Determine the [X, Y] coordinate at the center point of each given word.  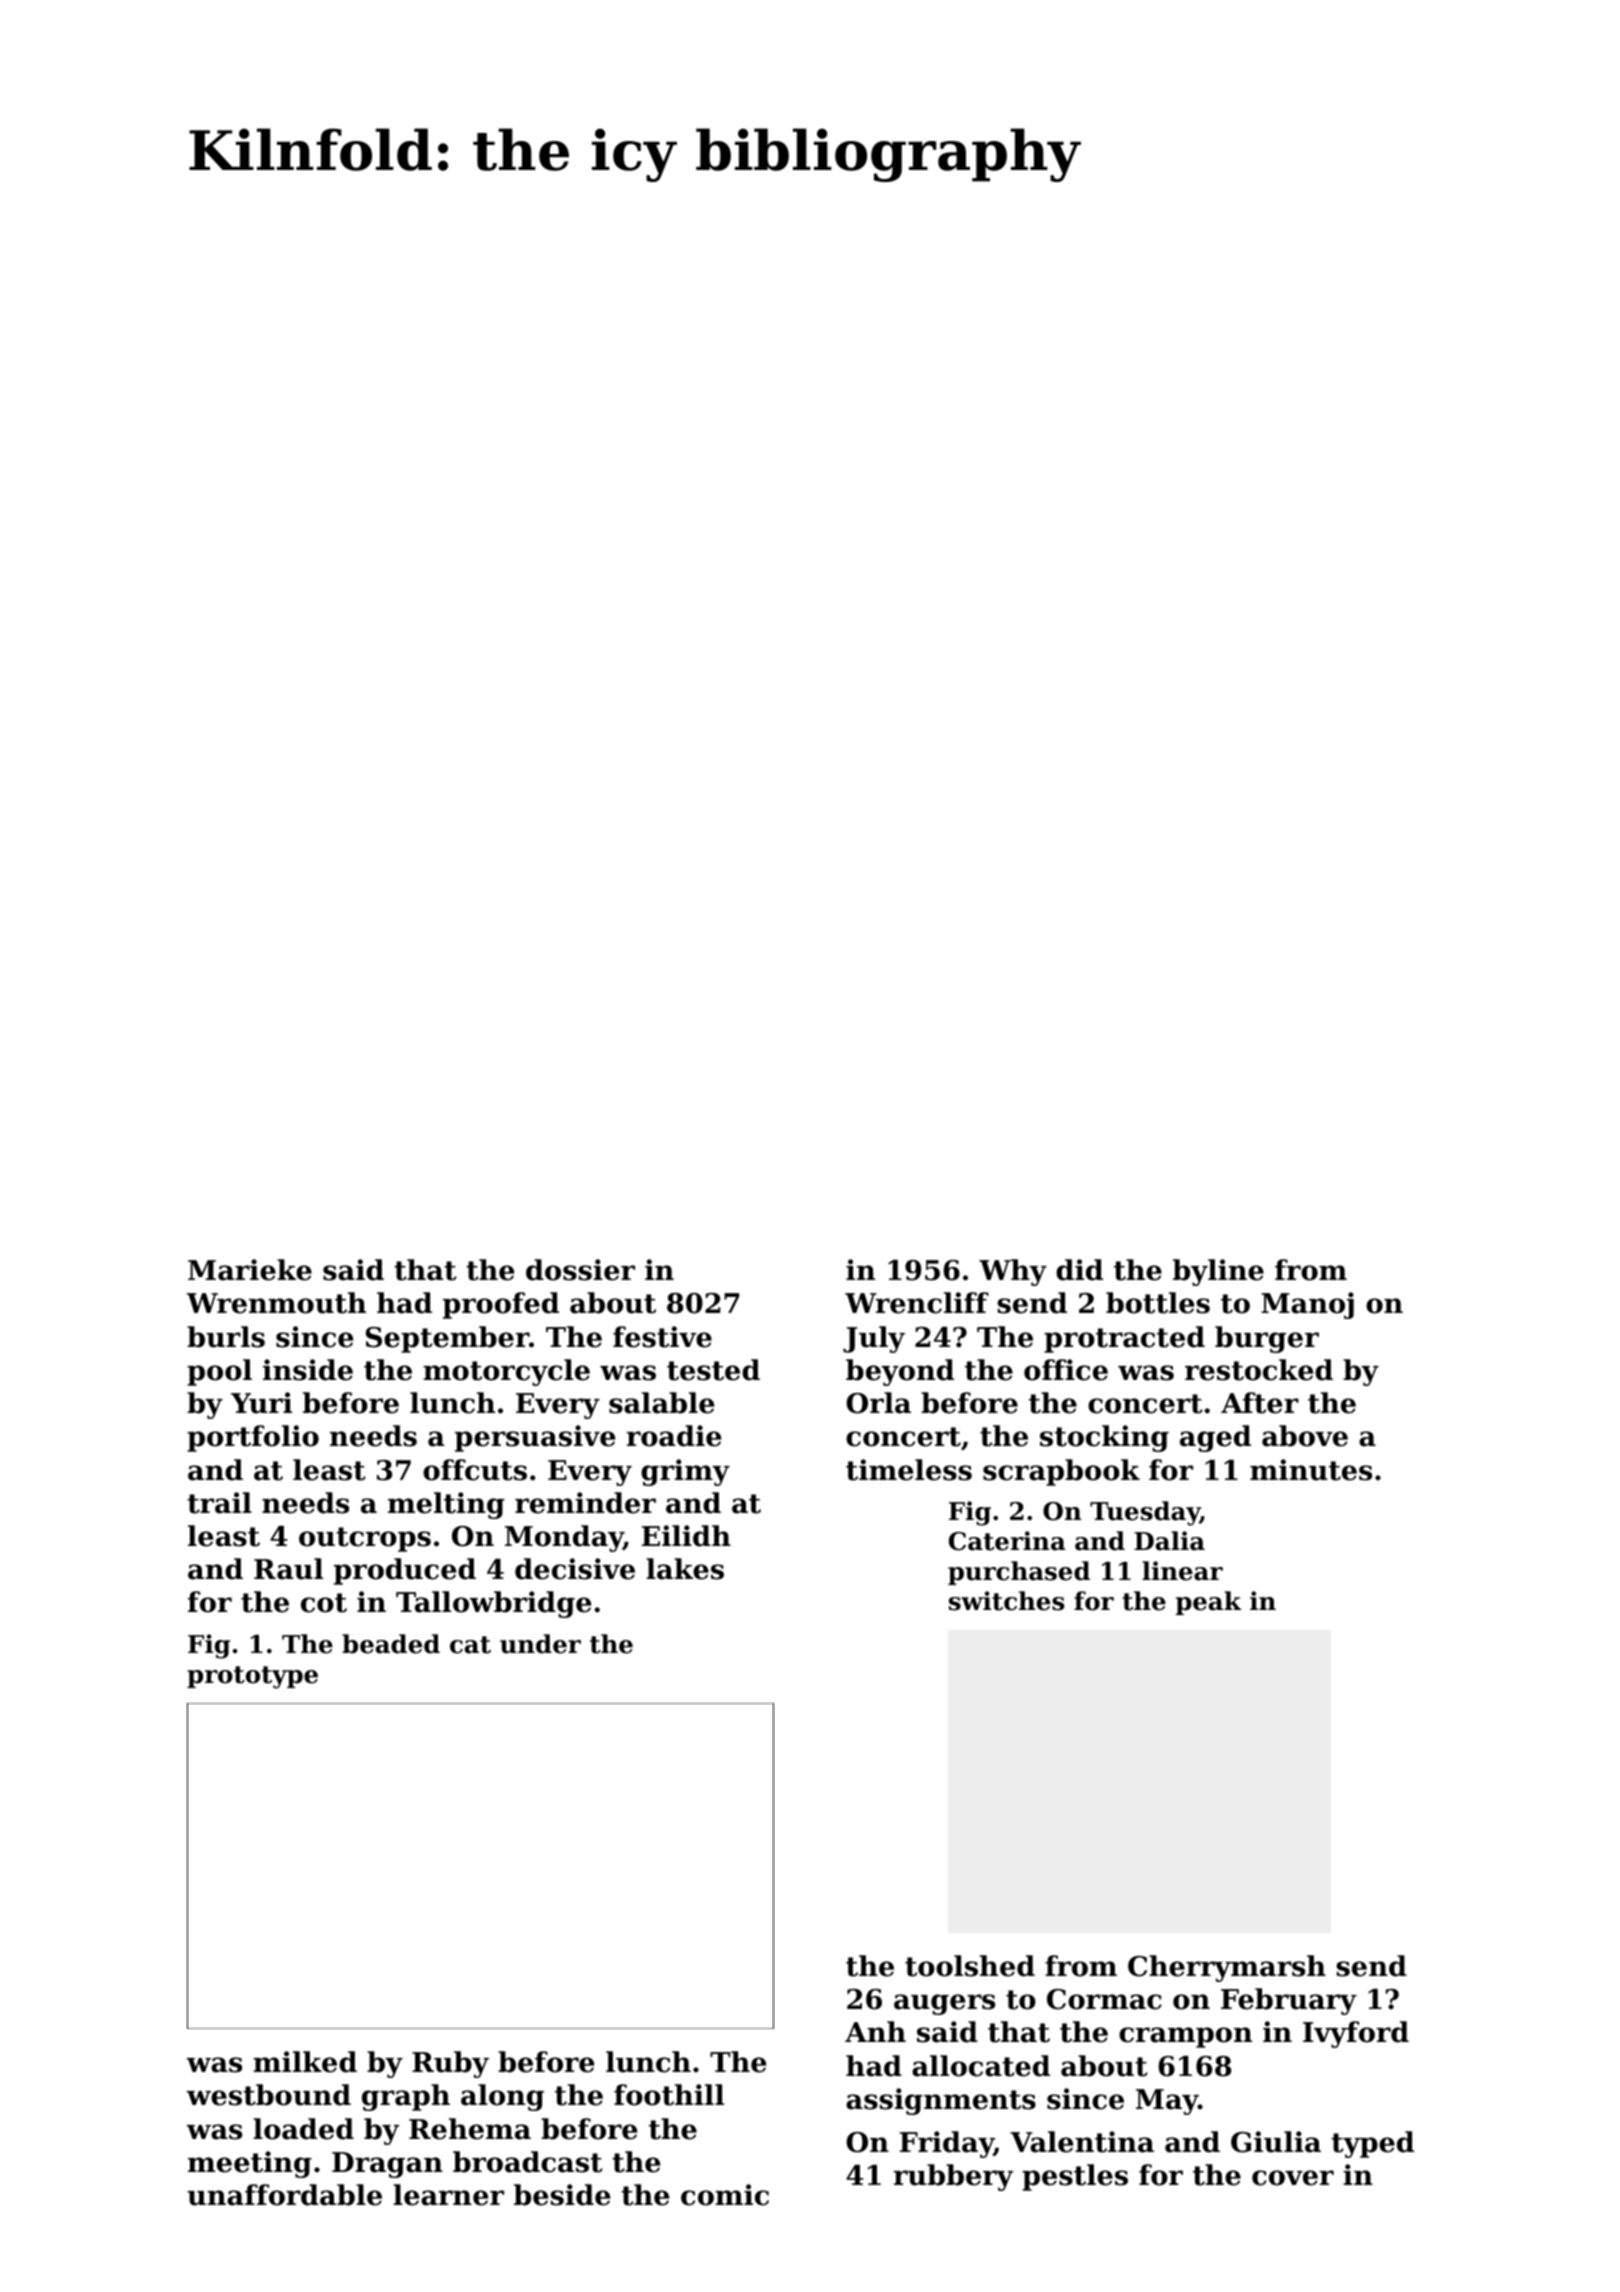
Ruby [450, 2064]
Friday [947, 2144]
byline [1218, 1272]
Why [1013, 1272]
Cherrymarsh [1227, 1968]
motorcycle [506, 1372]
